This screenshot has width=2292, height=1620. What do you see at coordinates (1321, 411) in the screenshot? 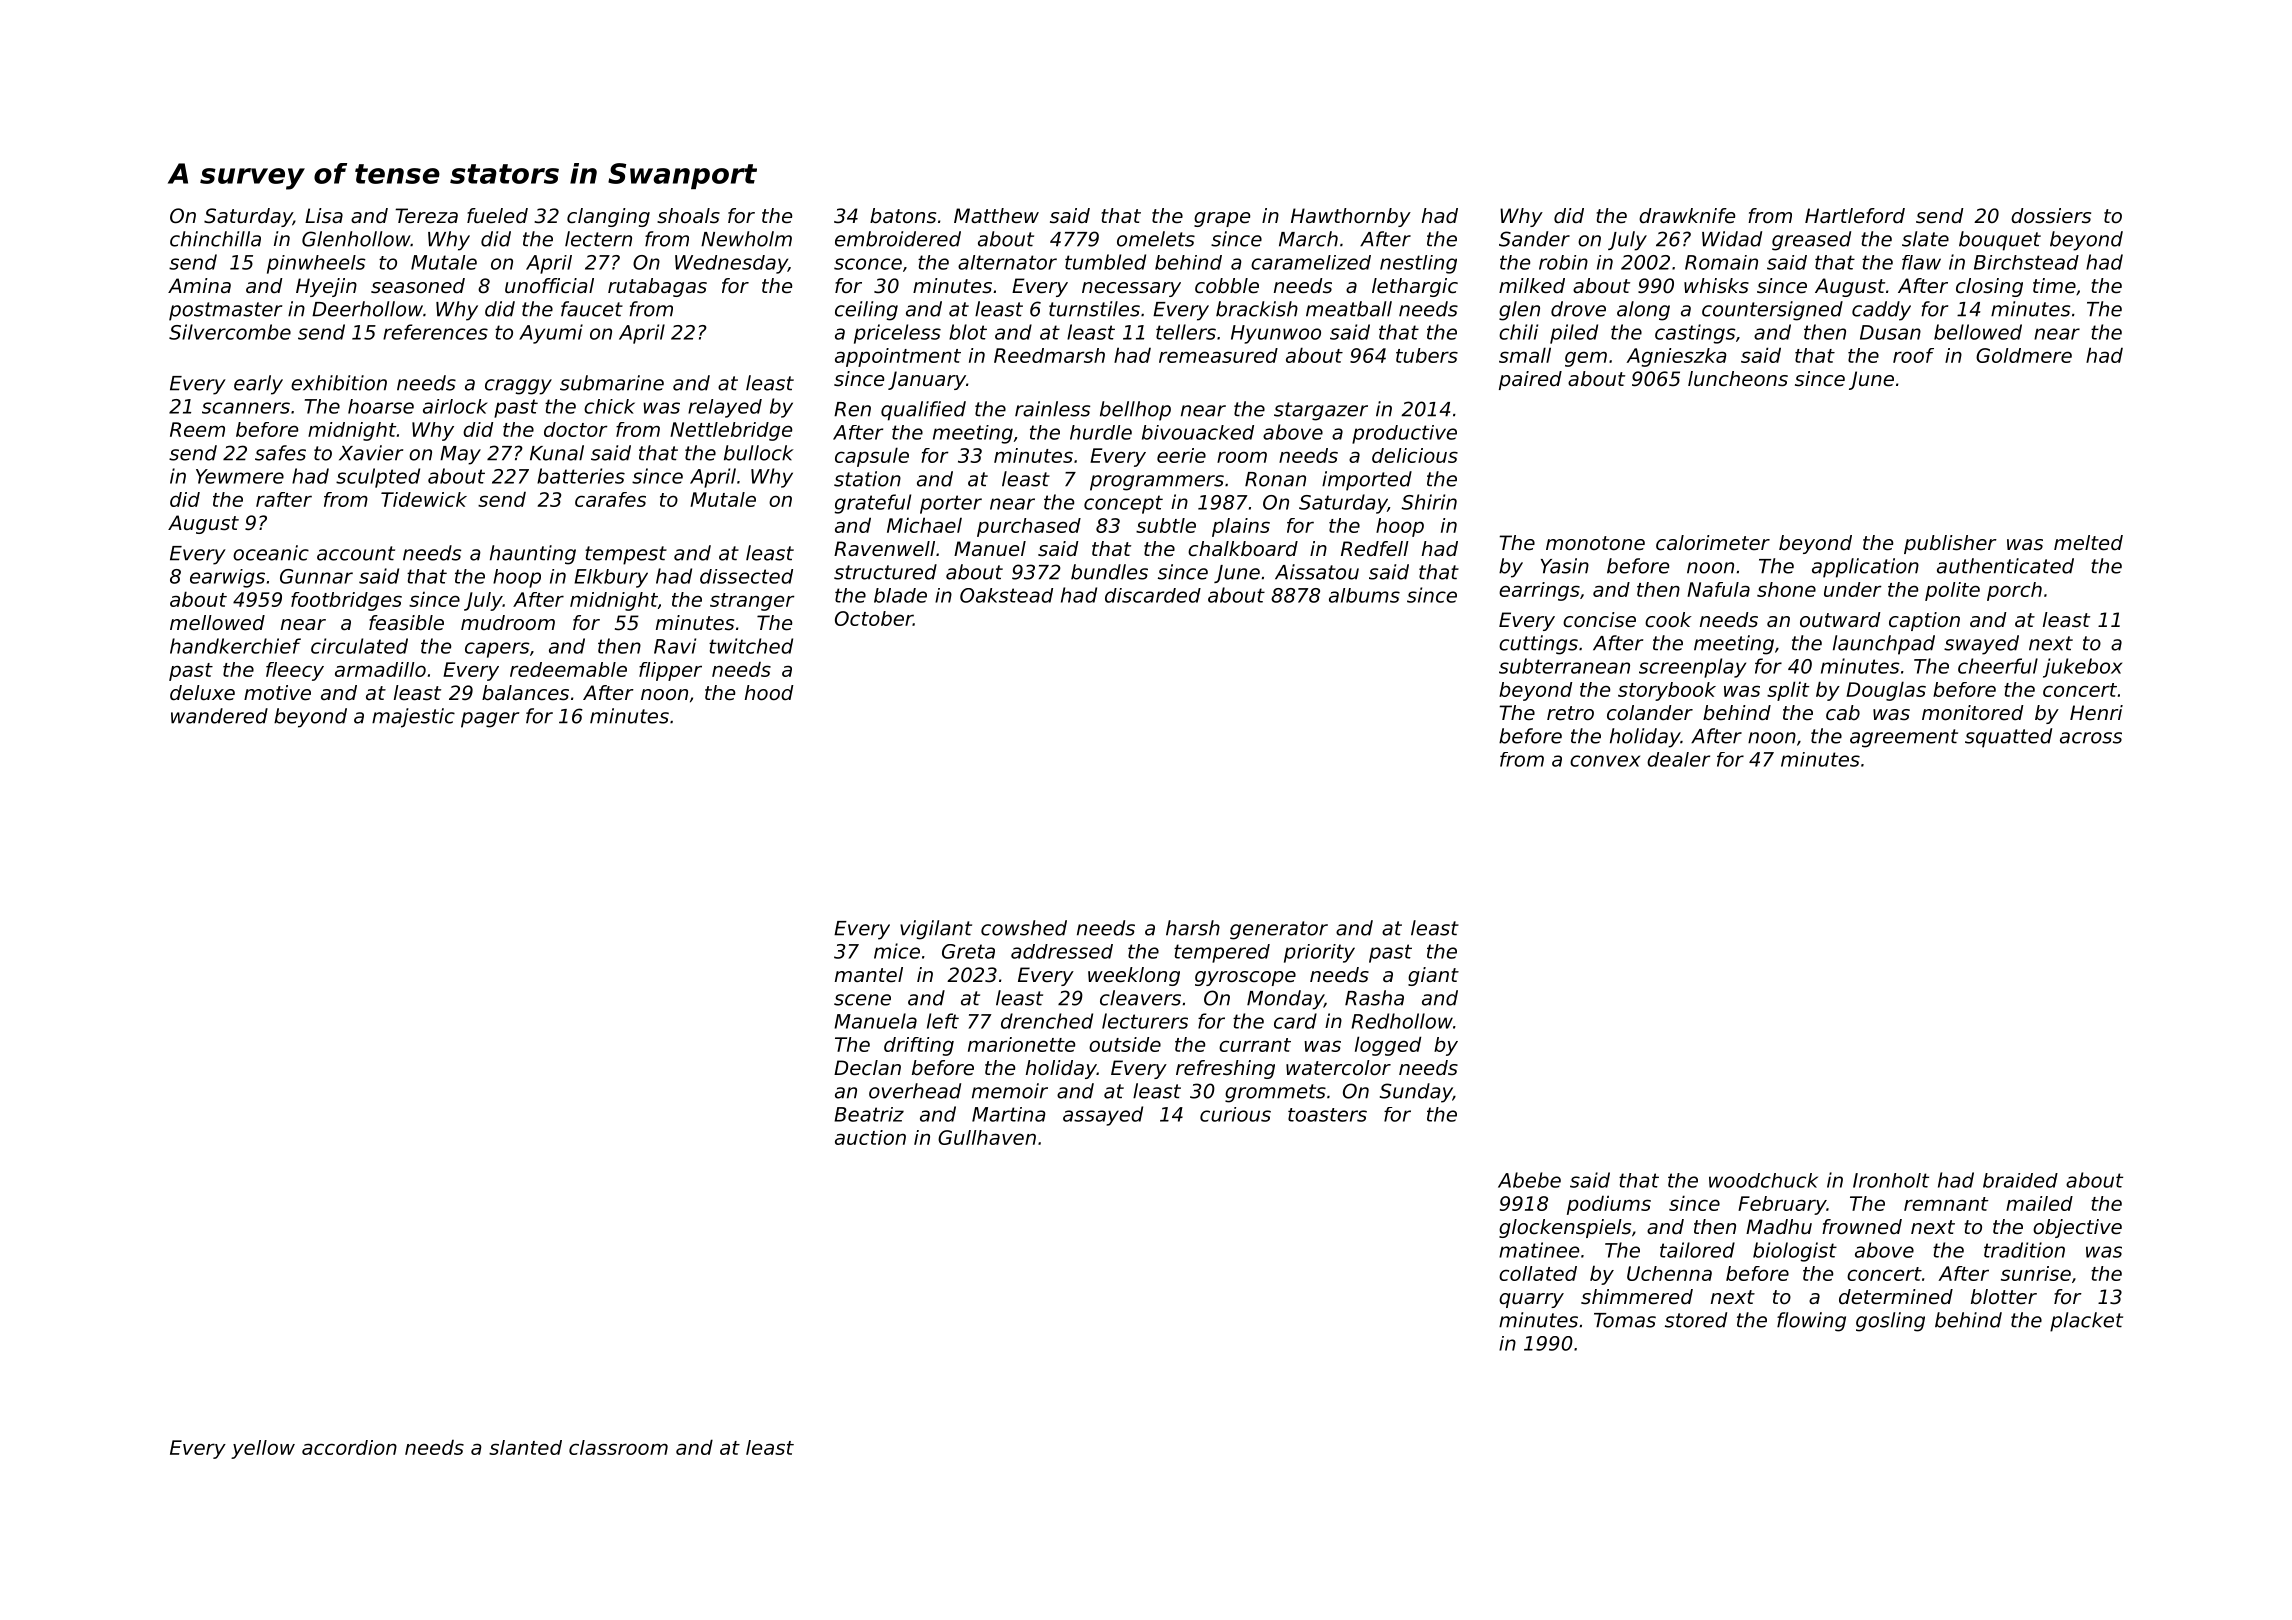
I see `stargazer` at bounding box center [1321, 411].
